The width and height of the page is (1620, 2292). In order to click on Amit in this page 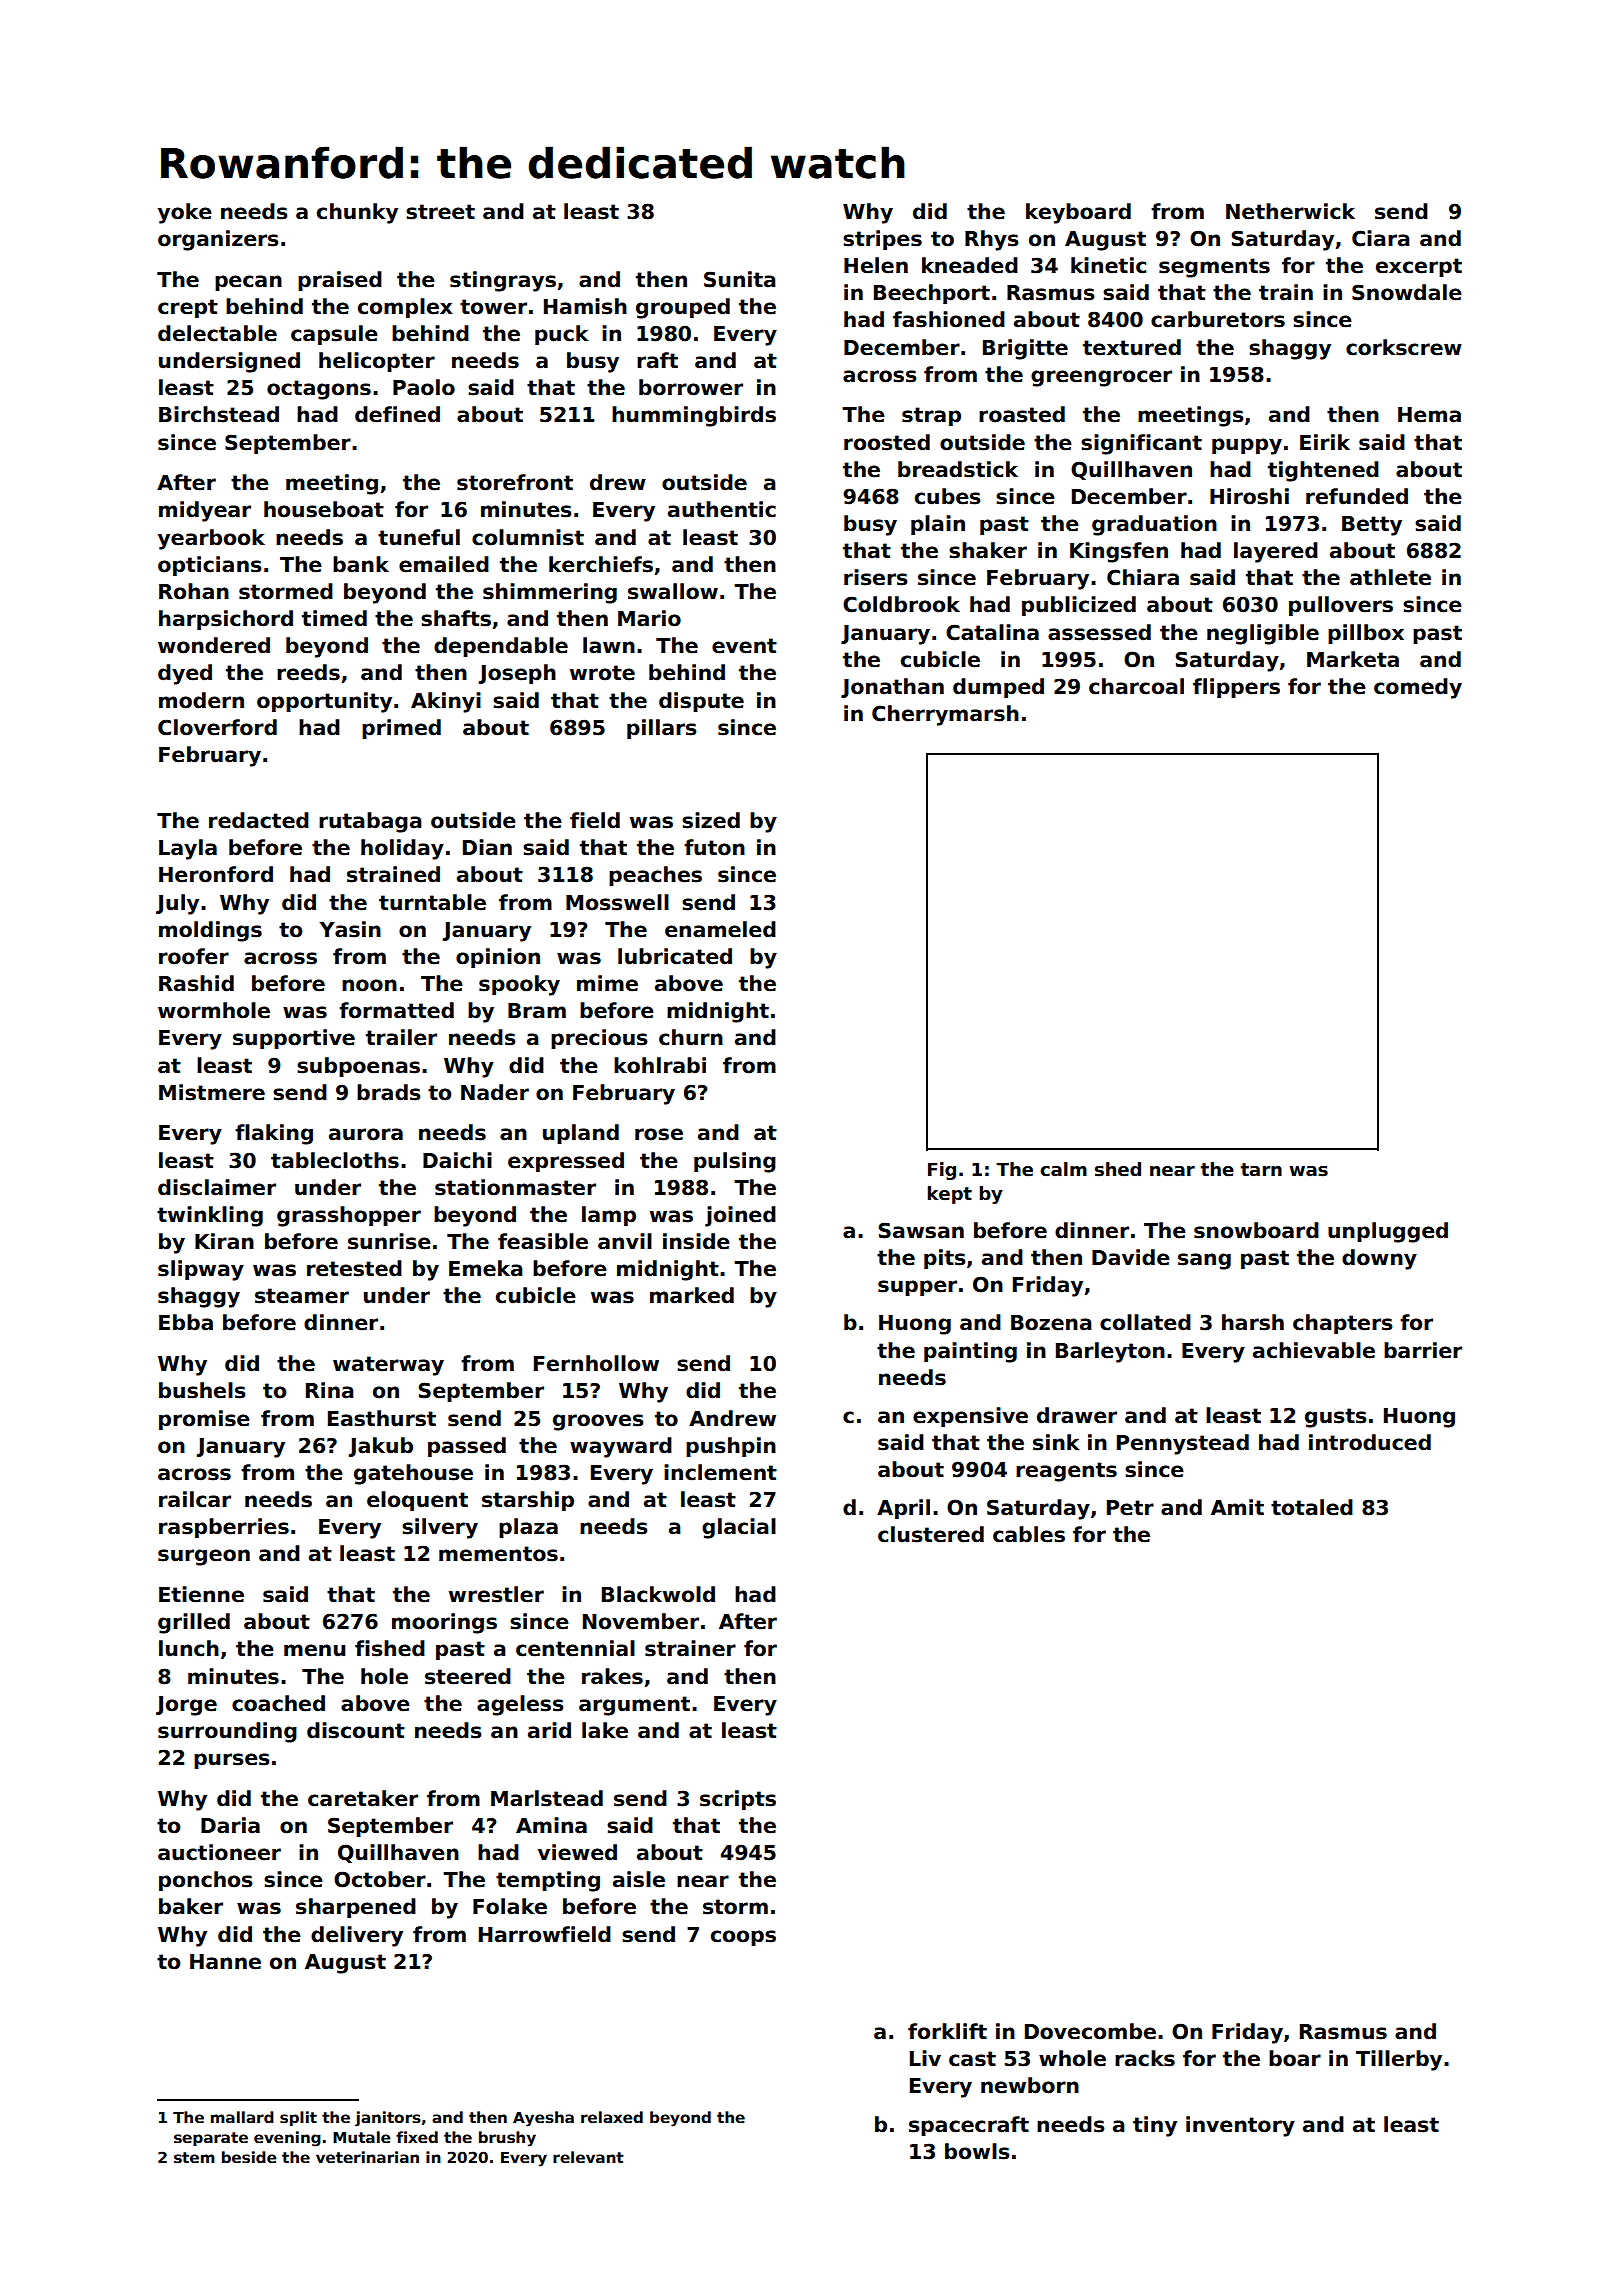, I will do `click(1237, 1507)`.
